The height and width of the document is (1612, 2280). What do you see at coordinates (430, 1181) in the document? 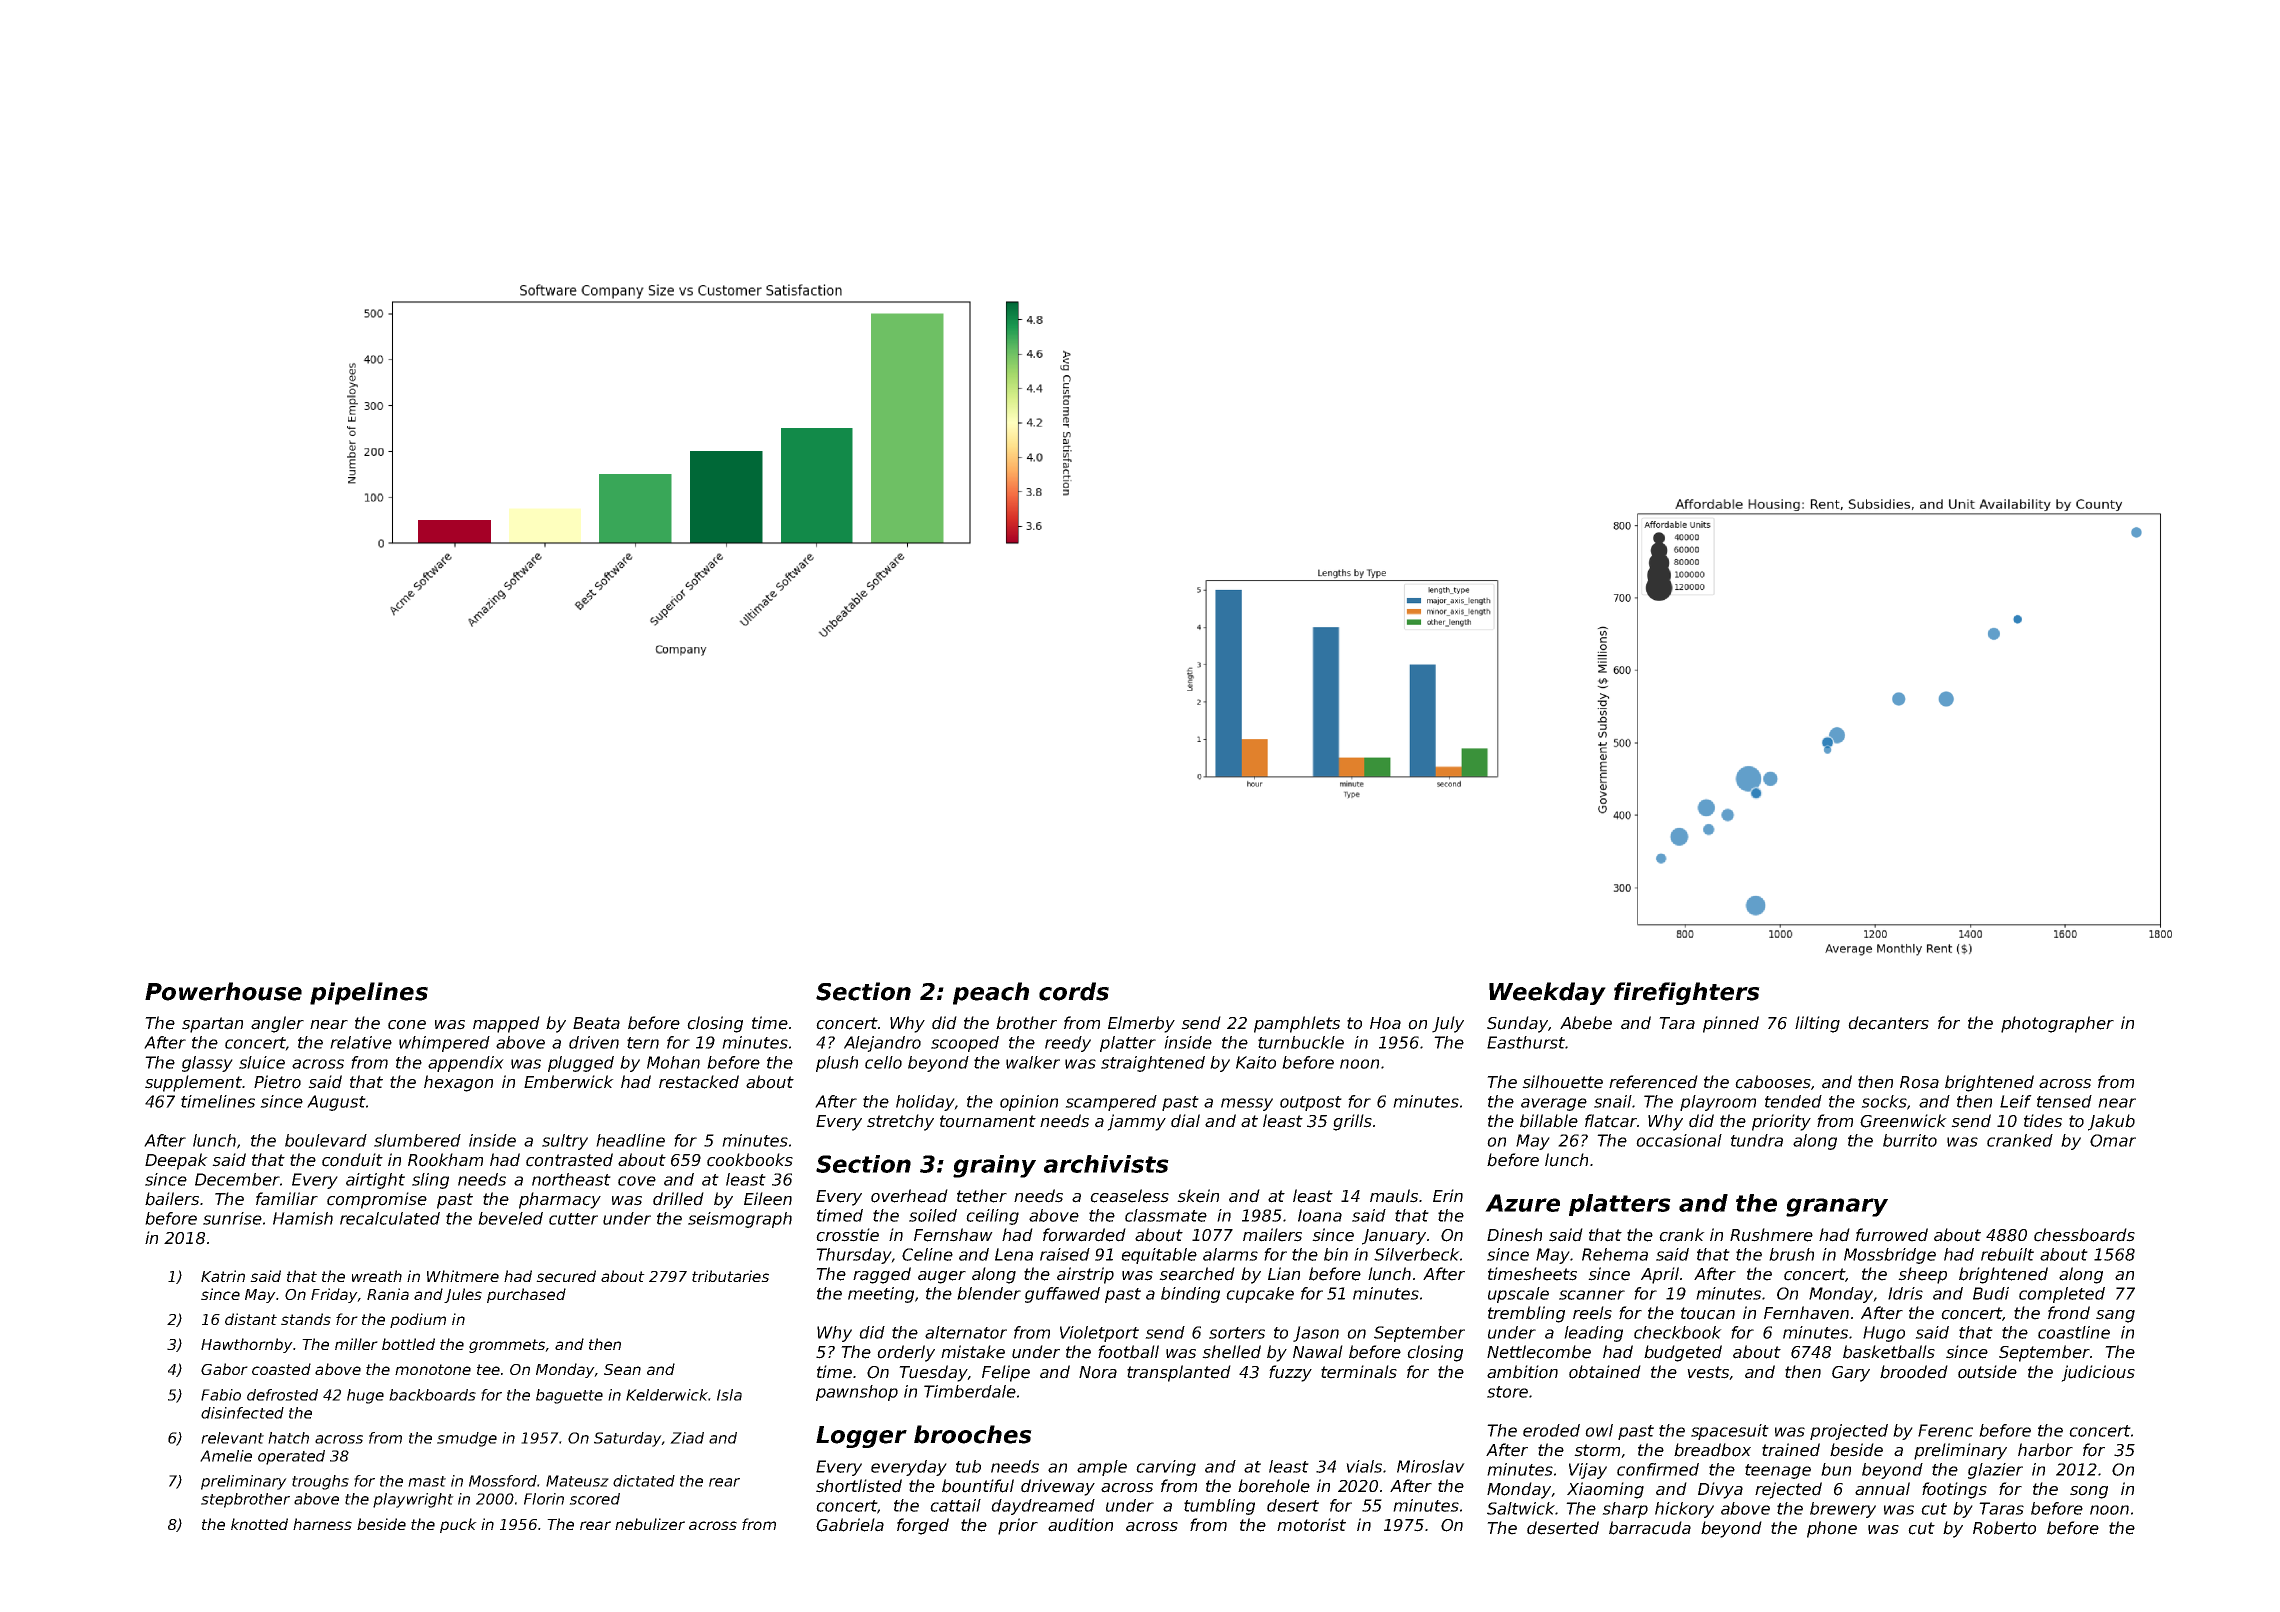
I see `sling` at bounding box center [430, 1181].
